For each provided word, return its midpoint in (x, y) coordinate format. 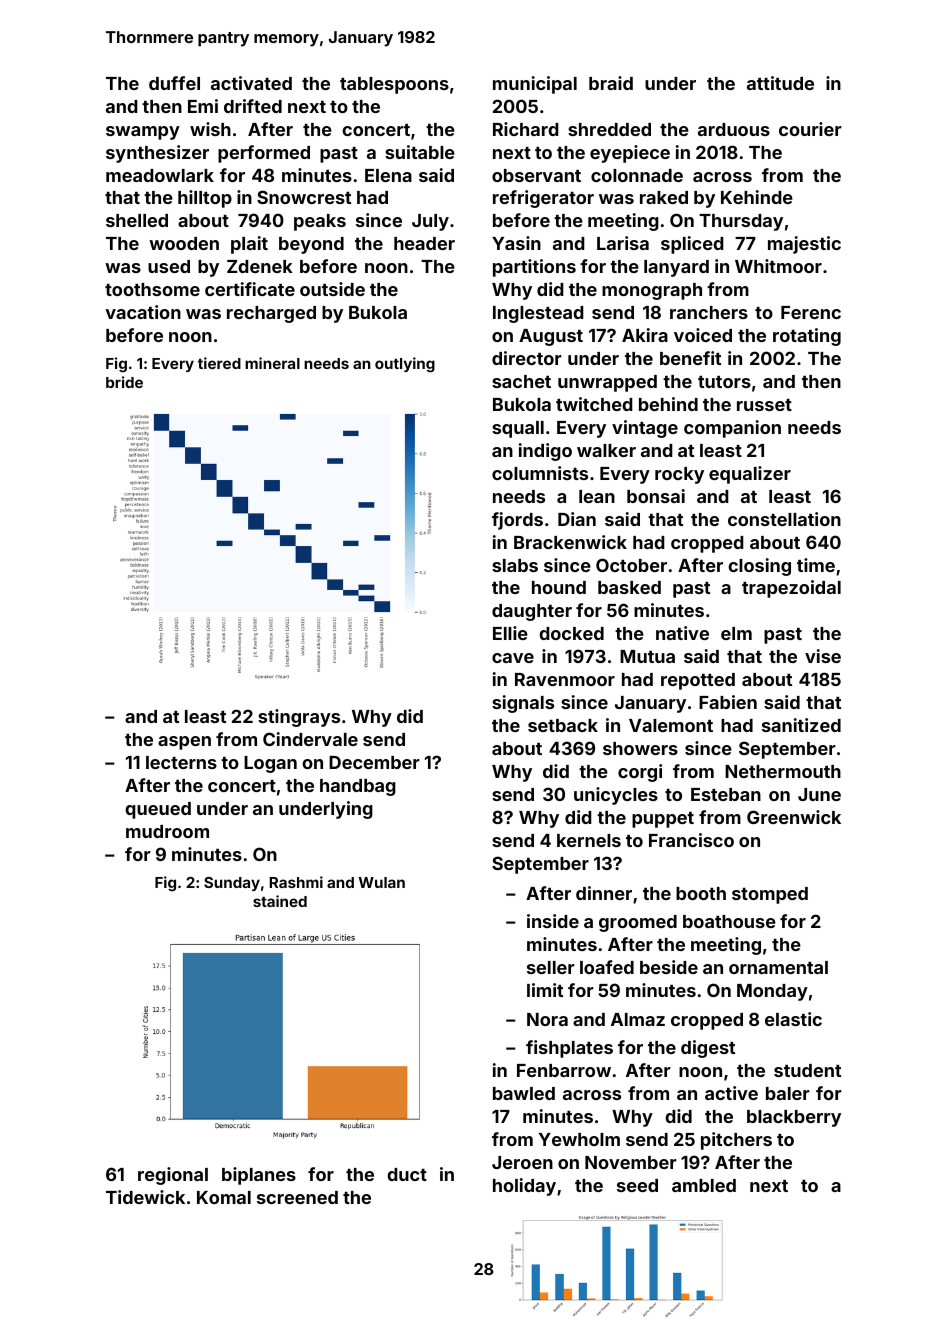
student (807, 1070)
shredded (609, 129)
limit (545, 990)
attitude (780, 83)
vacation (143, 312)
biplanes (259, 1176)
